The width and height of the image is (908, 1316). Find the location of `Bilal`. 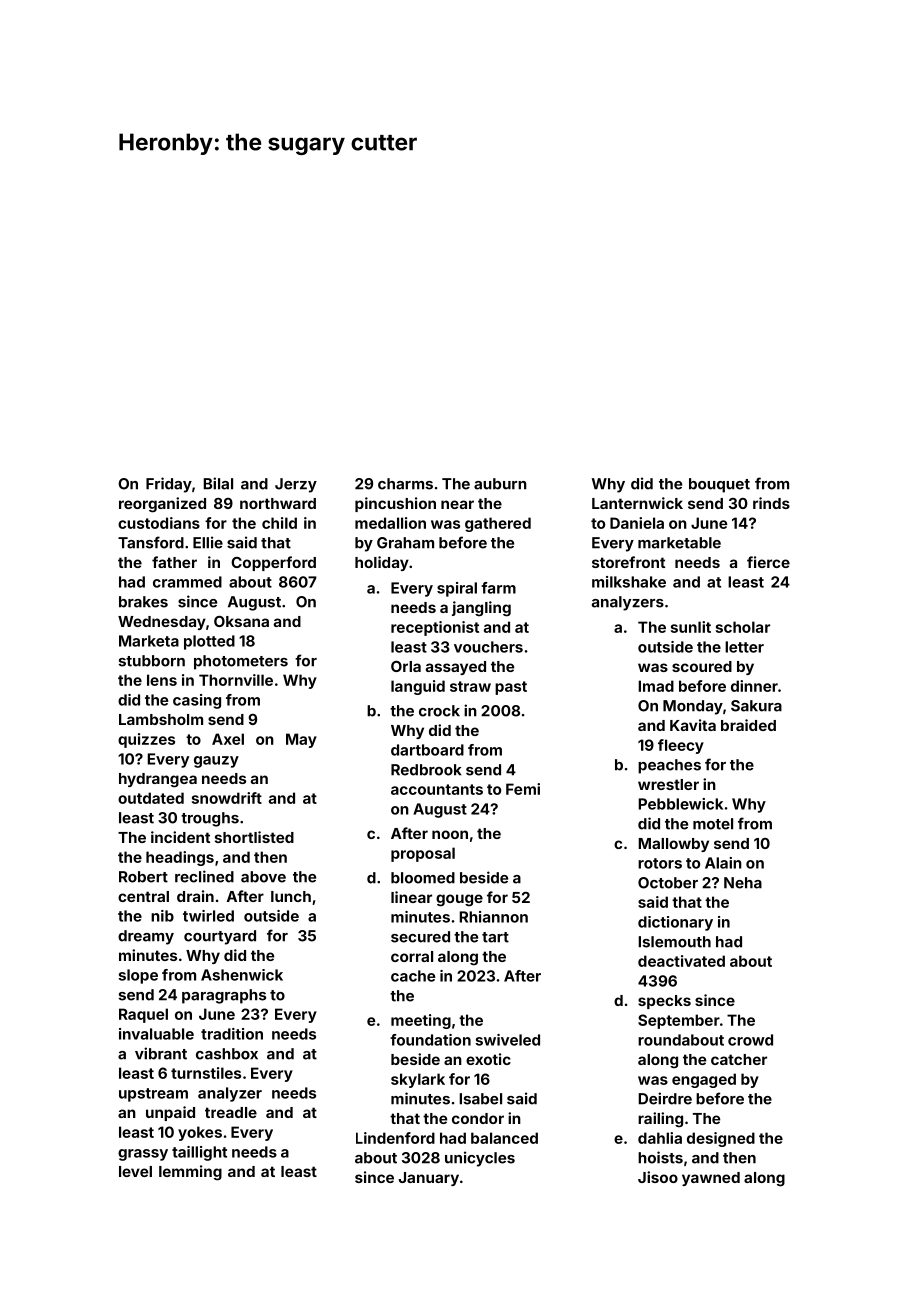

Bilal is located at coordinates (218, 483).
